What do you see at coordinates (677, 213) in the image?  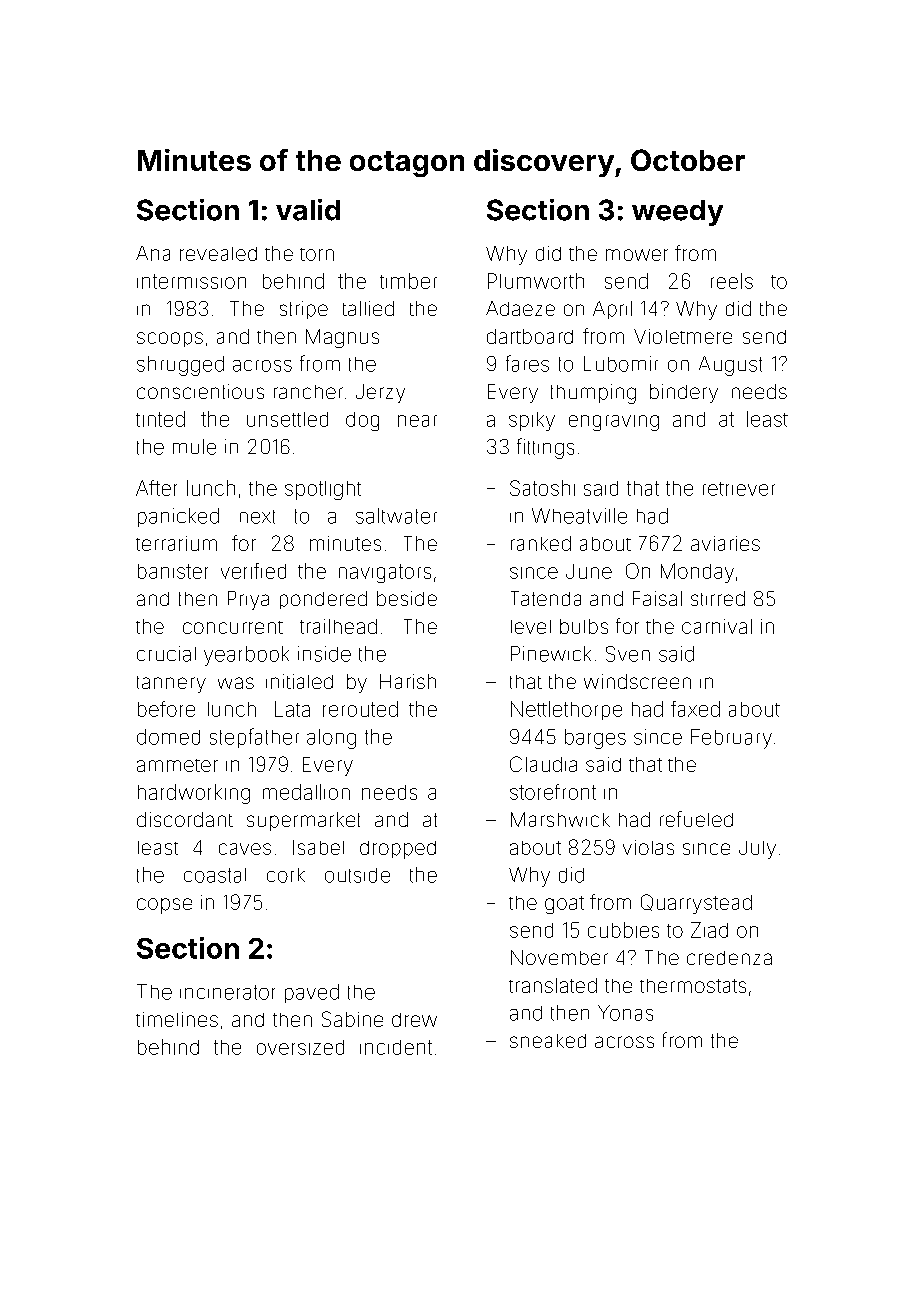 I see `weedy` at bounding box center [677, 213].
